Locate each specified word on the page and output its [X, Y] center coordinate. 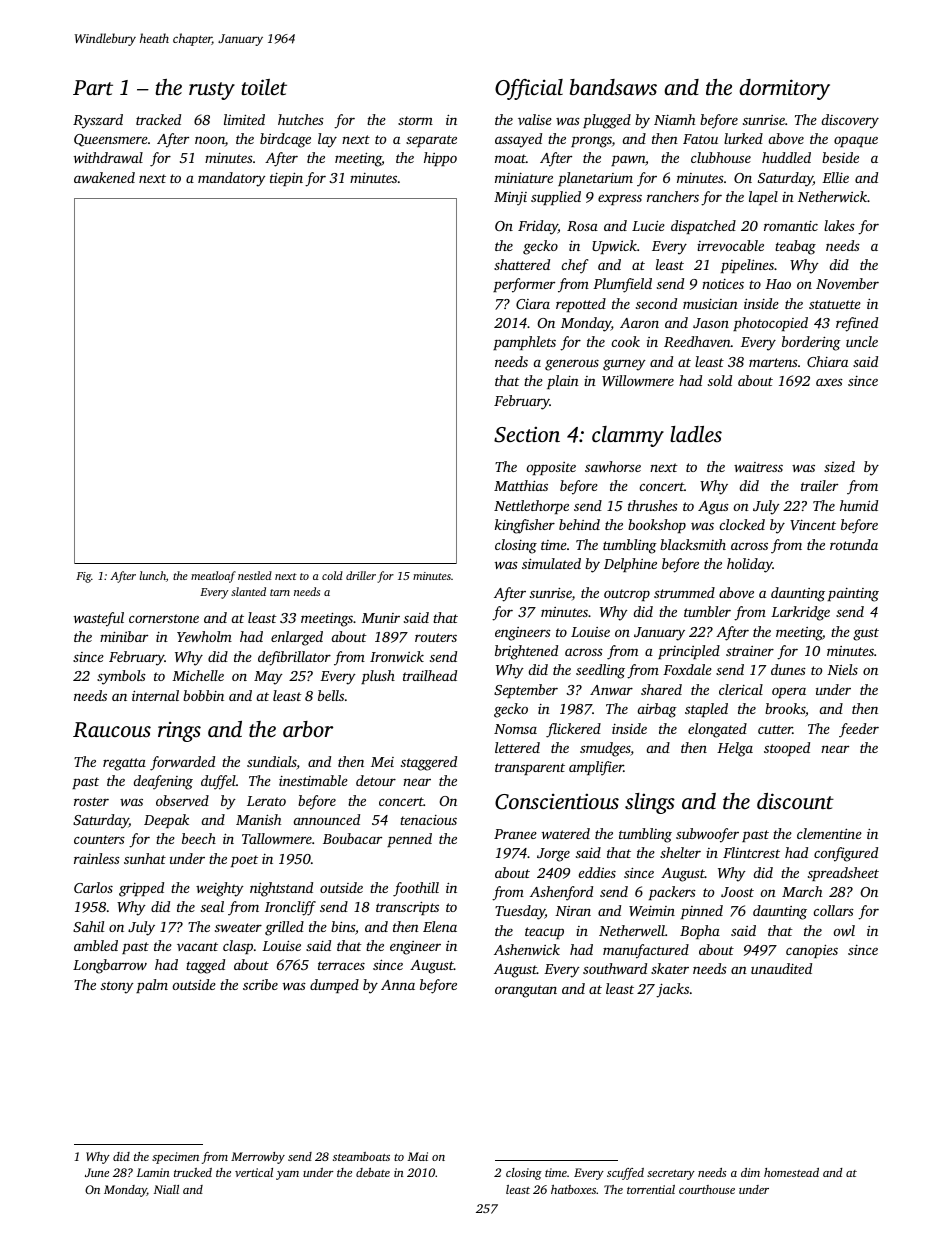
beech [199, 838]
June [97, 1172]
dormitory [784, 89]
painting [853, 595]
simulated [551, 563]
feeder [859, 730]
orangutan [526, 991]
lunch [153, 575]
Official [529, 89]
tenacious [428, 820]
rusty [212, 91]
